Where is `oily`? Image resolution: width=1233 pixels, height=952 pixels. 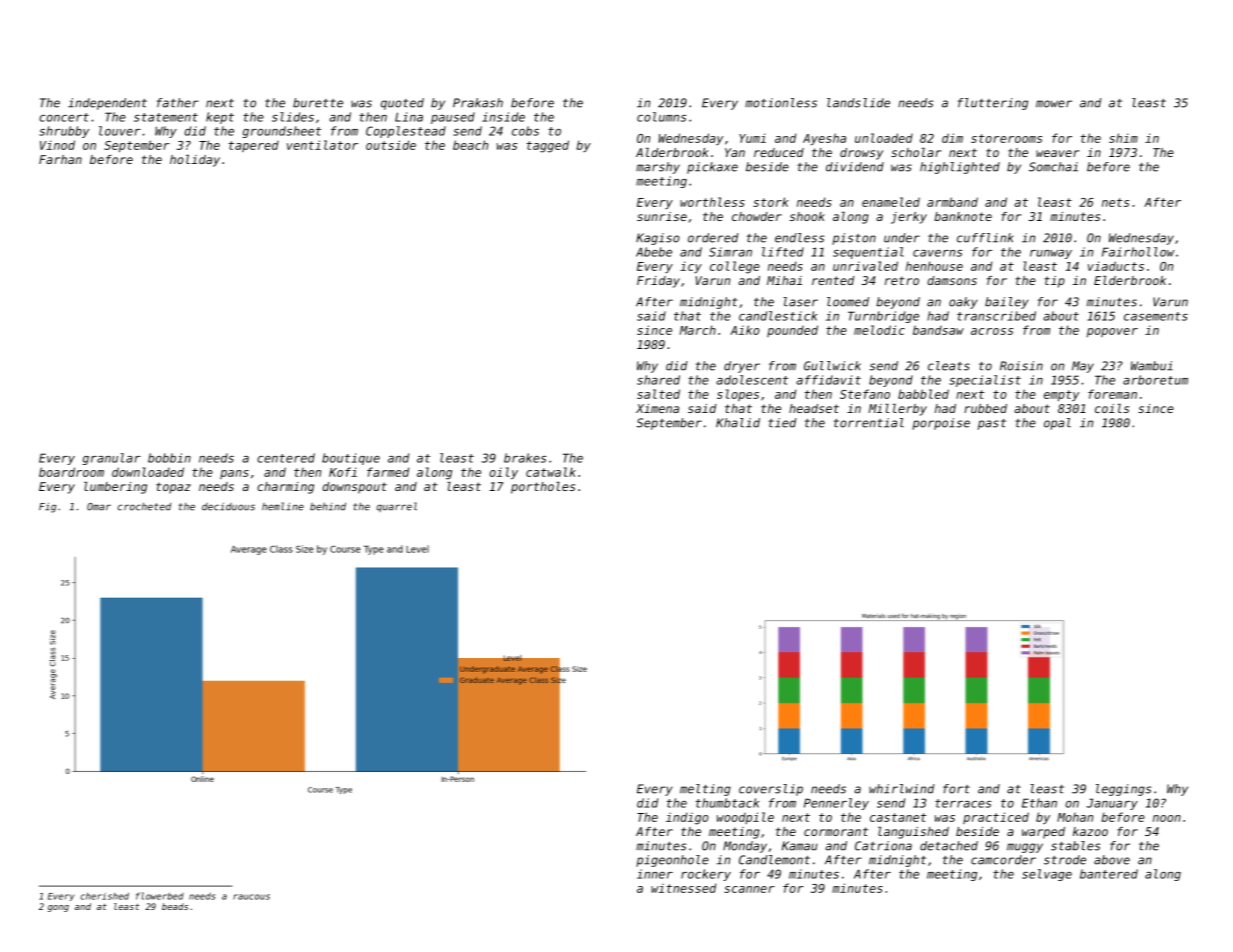 oily is located at coordinates (503, 473).
